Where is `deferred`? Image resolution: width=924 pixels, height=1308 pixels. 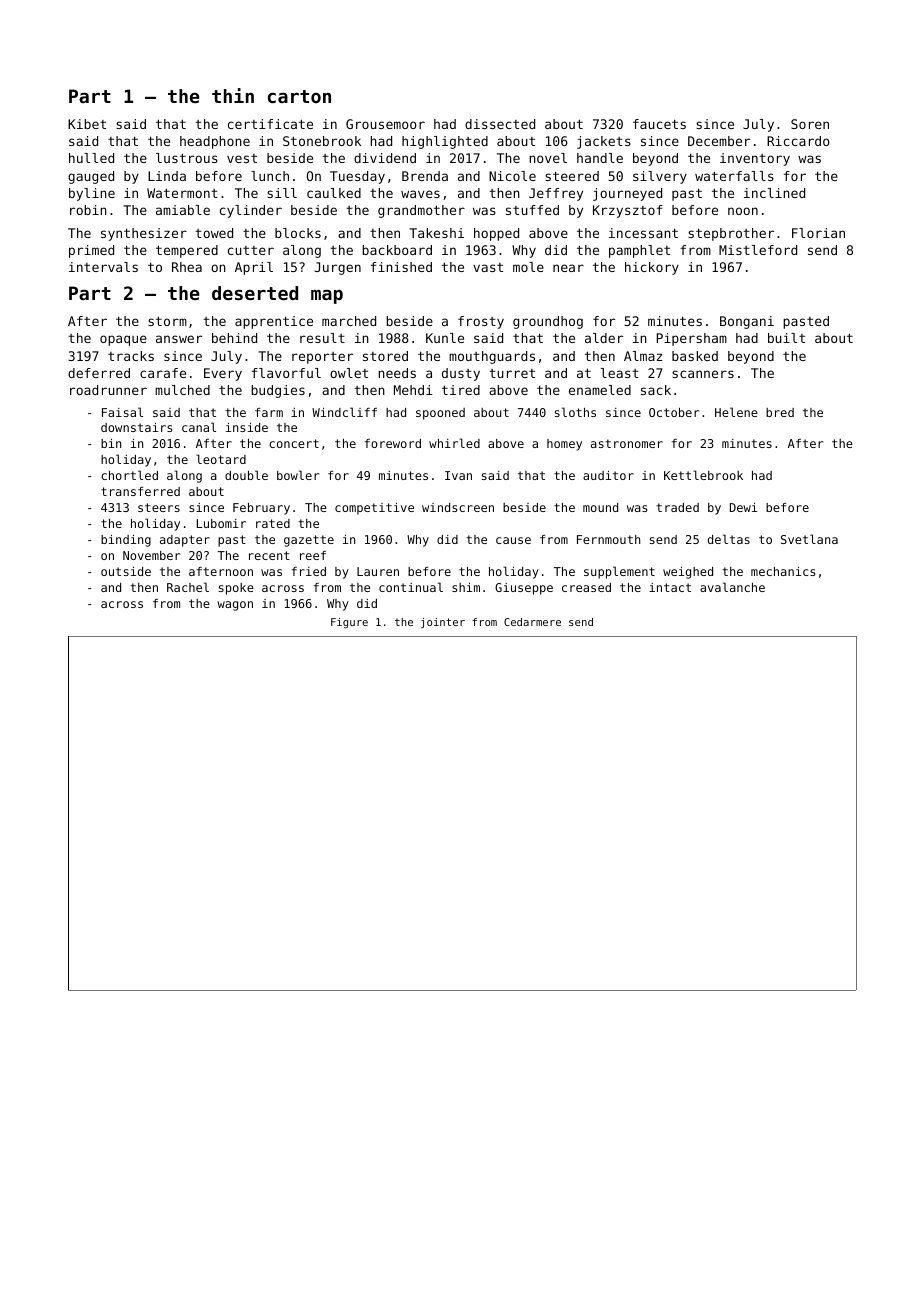 deferred is located at coordinates (99, 373).
